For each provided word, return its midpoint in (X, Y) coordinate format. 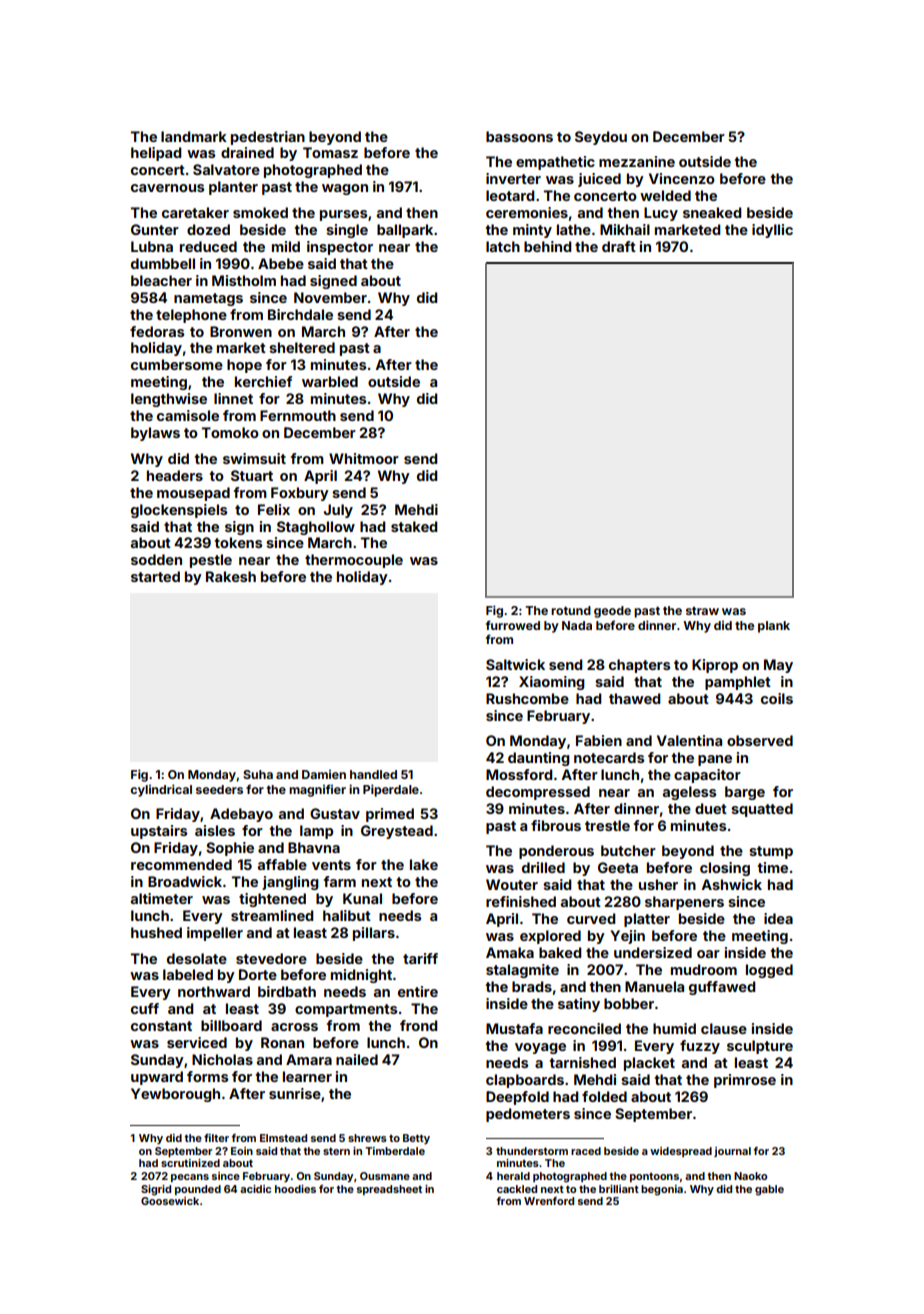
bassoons (519, 136)
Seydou (601, 138)
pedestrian (268, 138)
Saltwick (515, 664)
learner (307, 1076)
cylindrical (161, 790)
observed (760, 740)
